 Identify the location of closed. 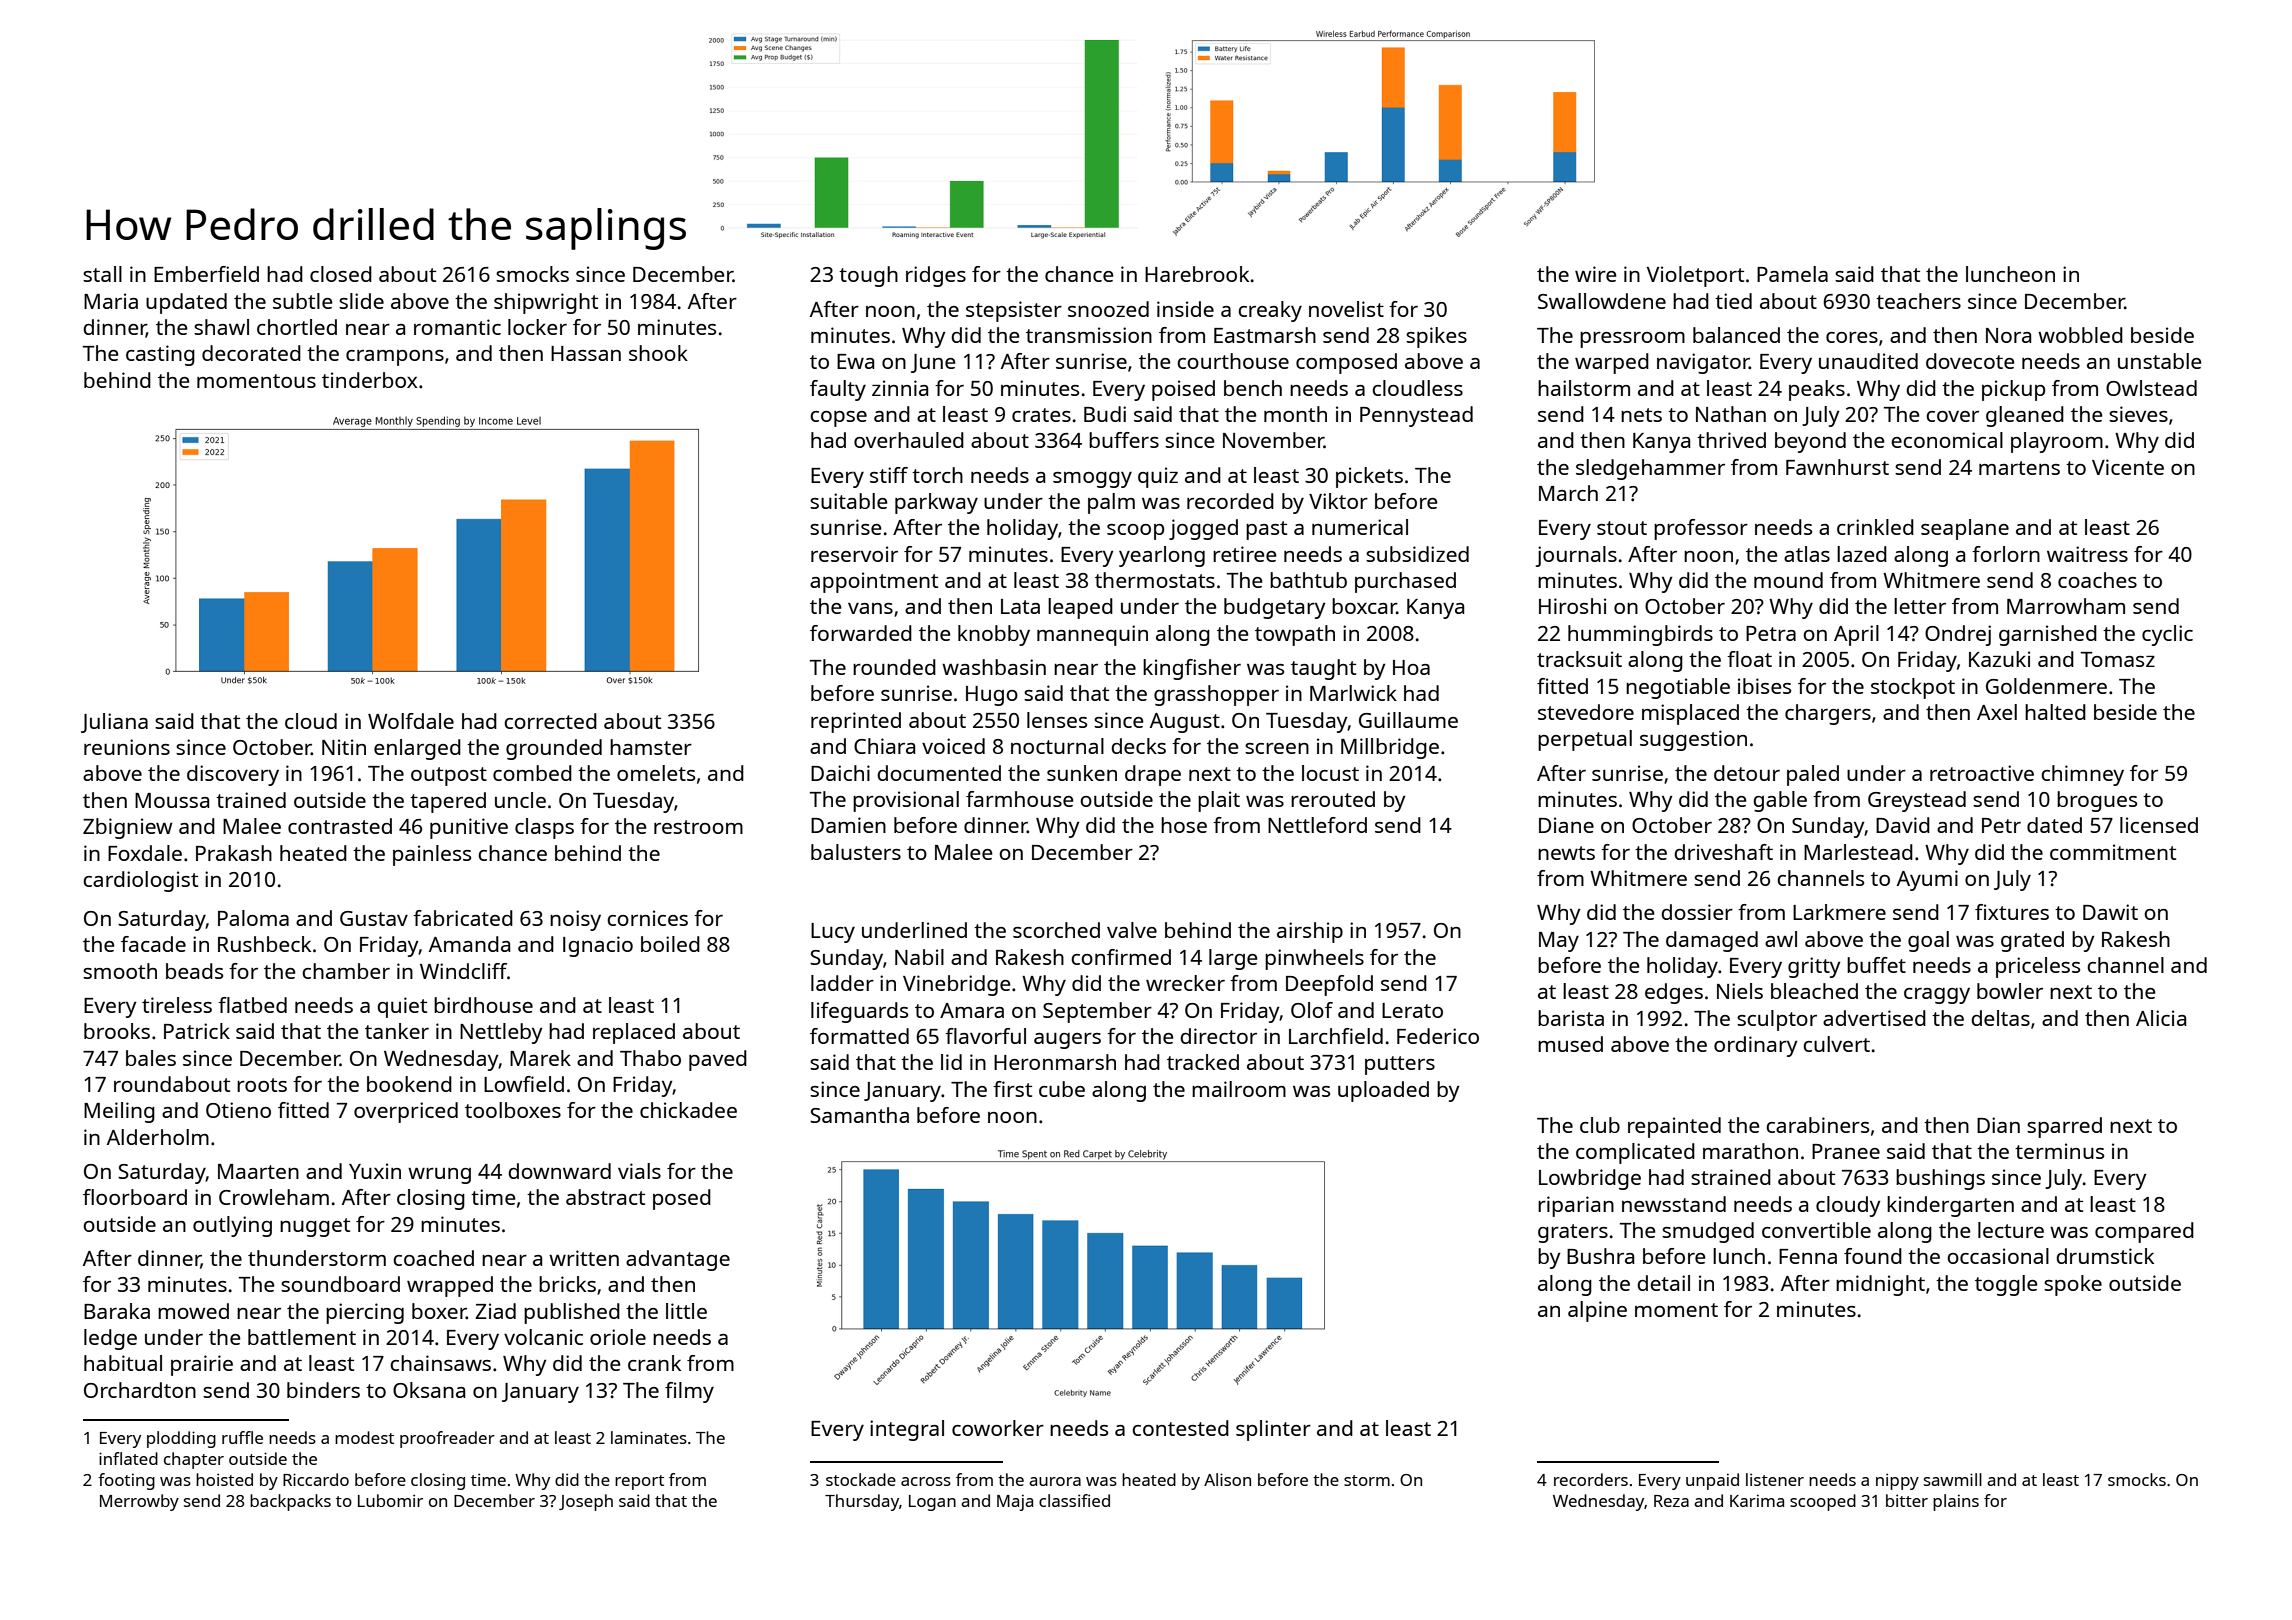
(341, 274).
